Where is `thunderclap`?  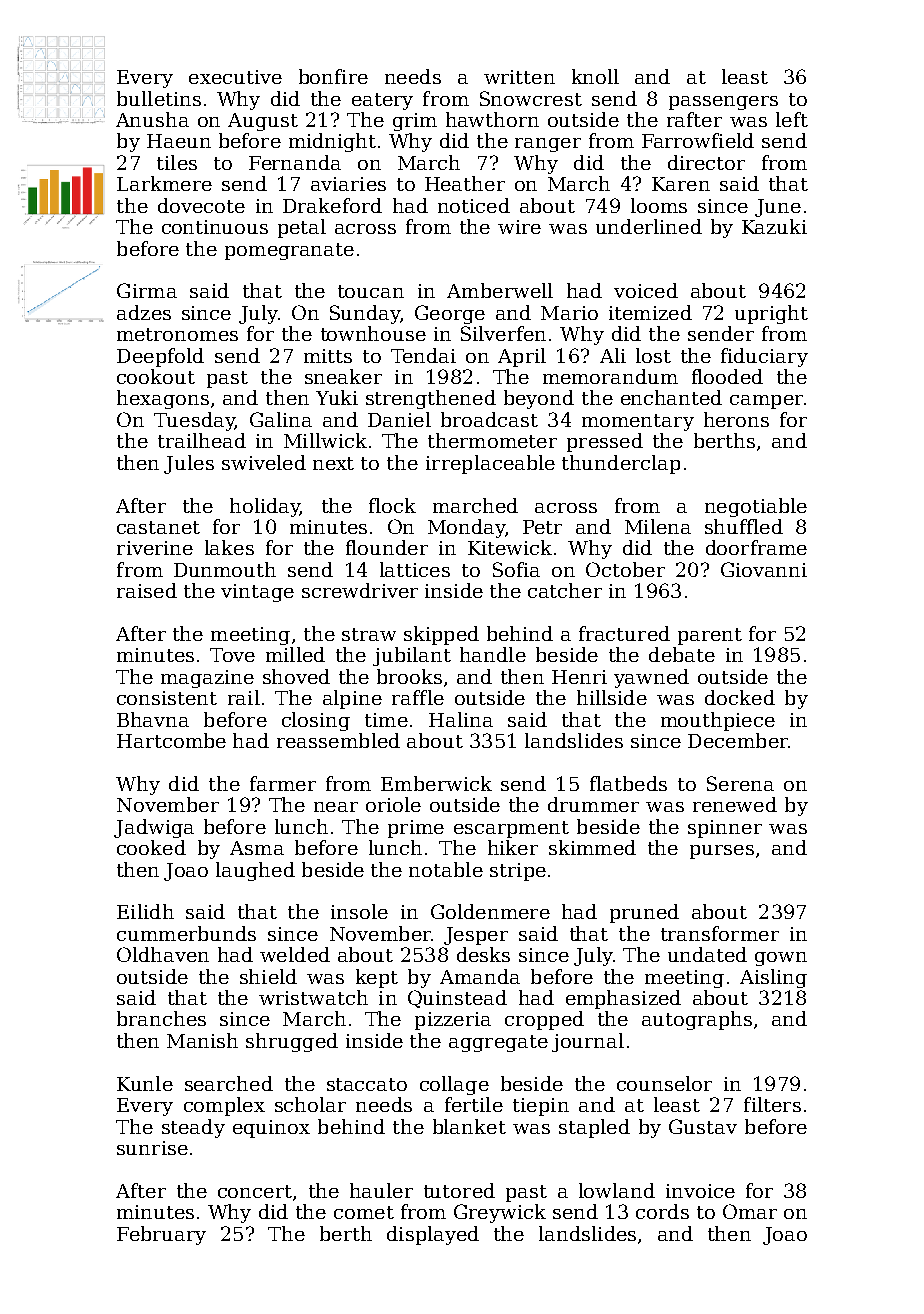
thunderclap is located at coordinates (621, 464).
